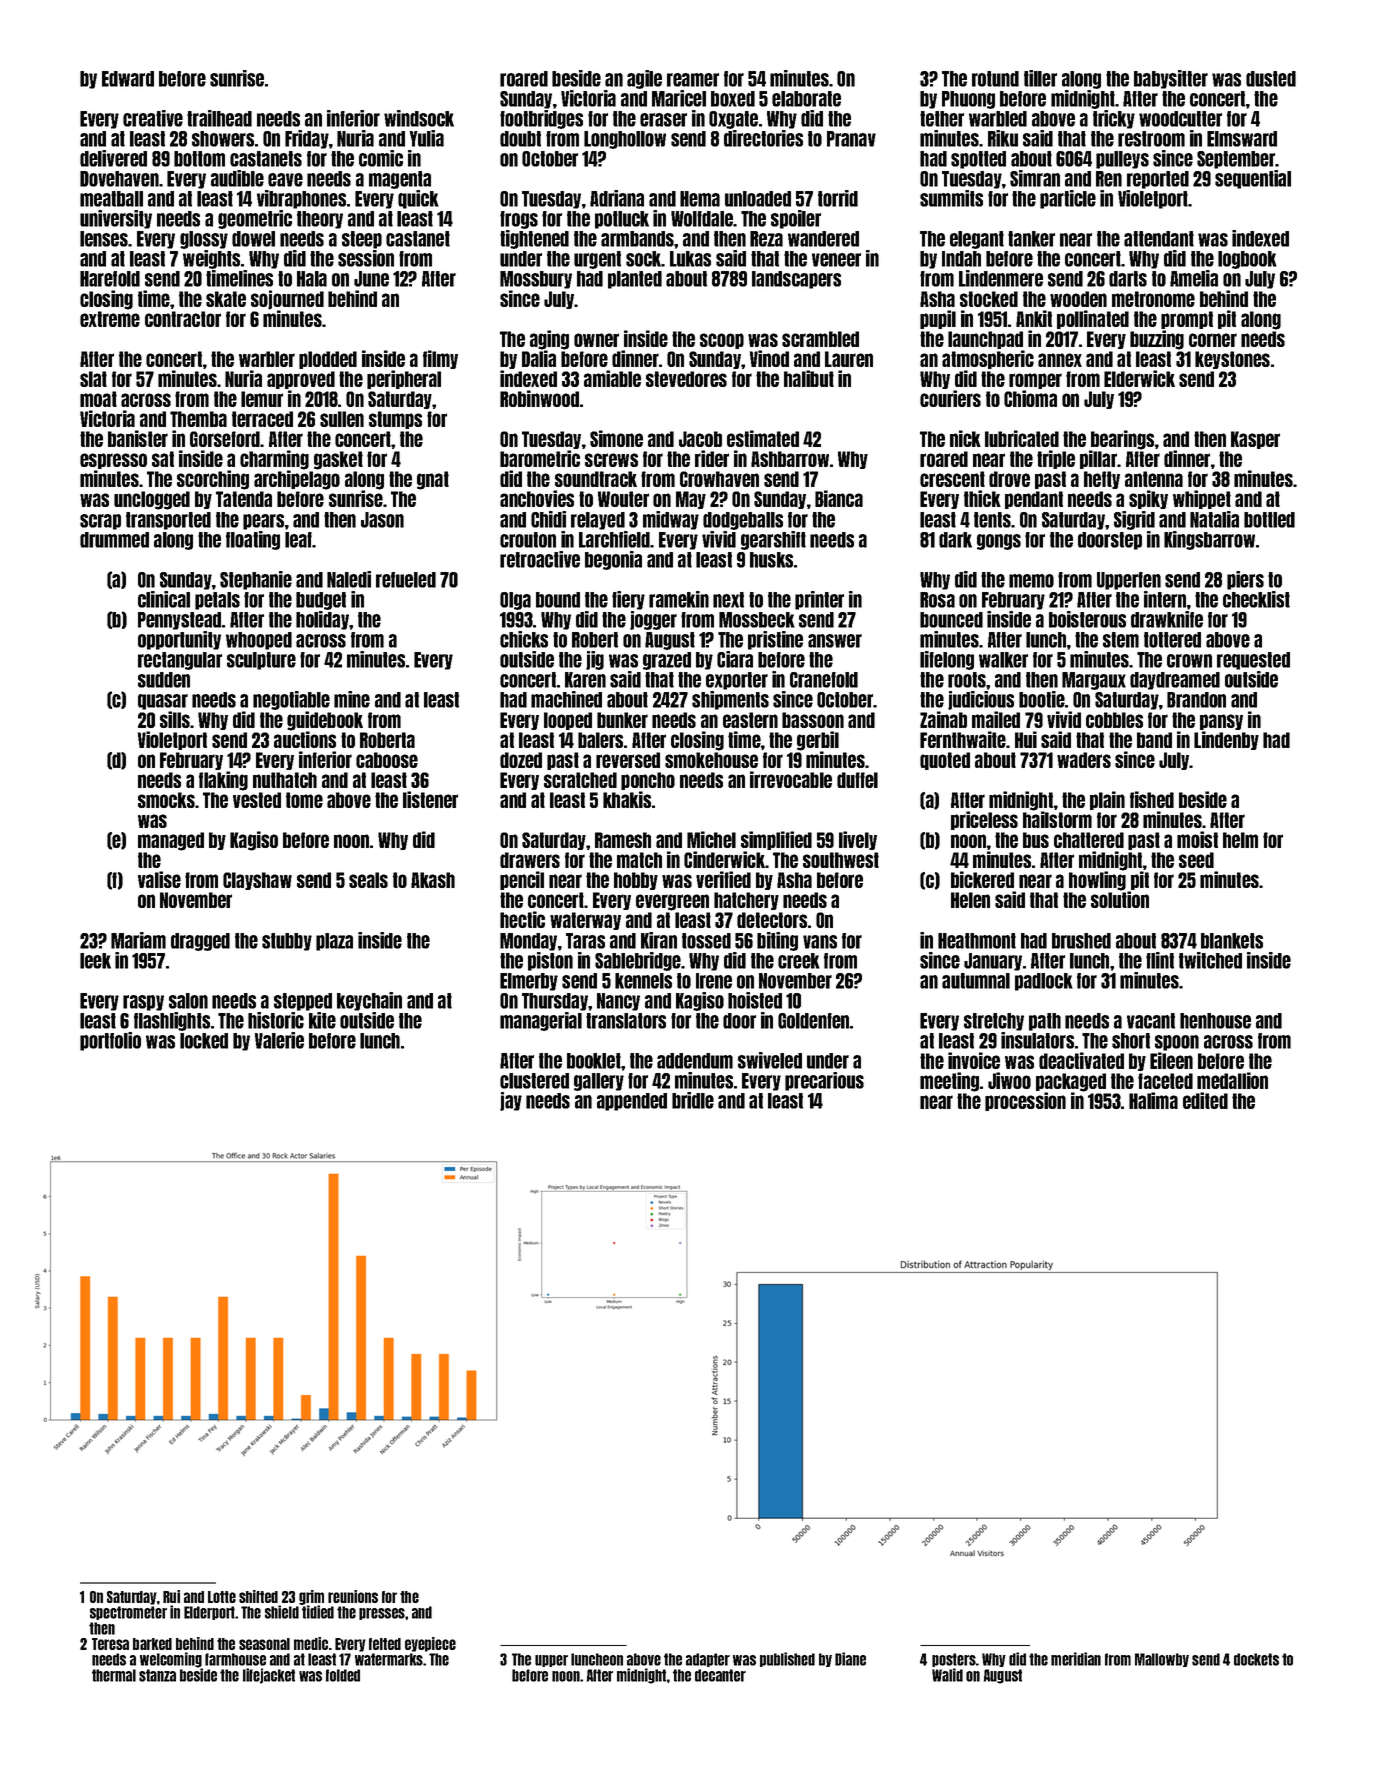  What do you see at coordinates (534, 1081) in the page?
I see `clustered` at bounding box center [534, 1081].
